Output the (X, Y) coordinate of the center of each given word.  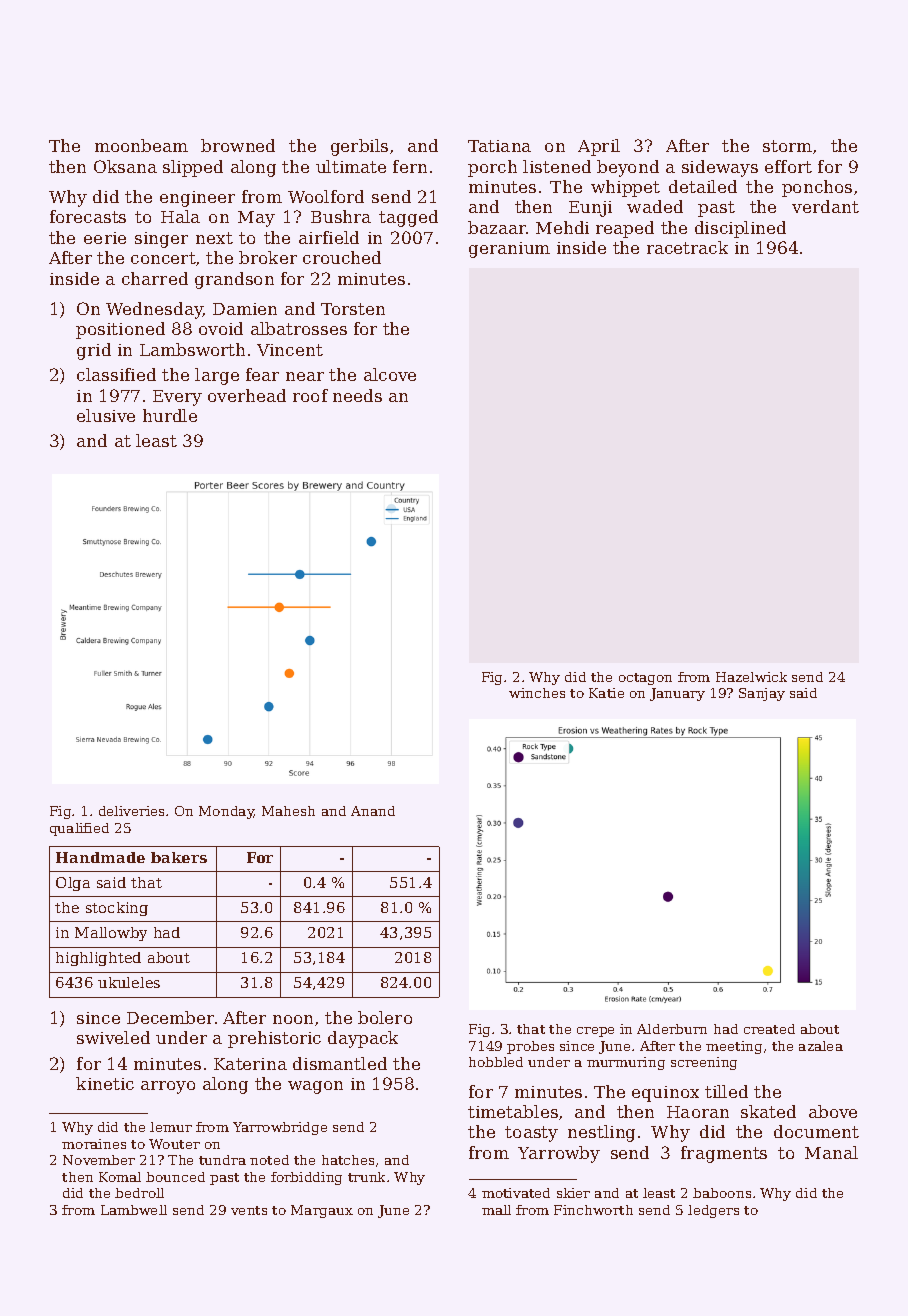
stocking (117, 909)
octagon (645, 679)
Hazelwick (751, 677)
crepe (595, 1032)
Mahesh (288, 811)
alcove (390, 374)
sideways (720, 168)
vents (249, 1210)
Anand (373, 811)
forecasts (88, 216)
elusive (106, 415)
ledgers (713, 1211)
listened (557, 166)
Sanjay (762, 694)
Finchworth (593, 1210)
